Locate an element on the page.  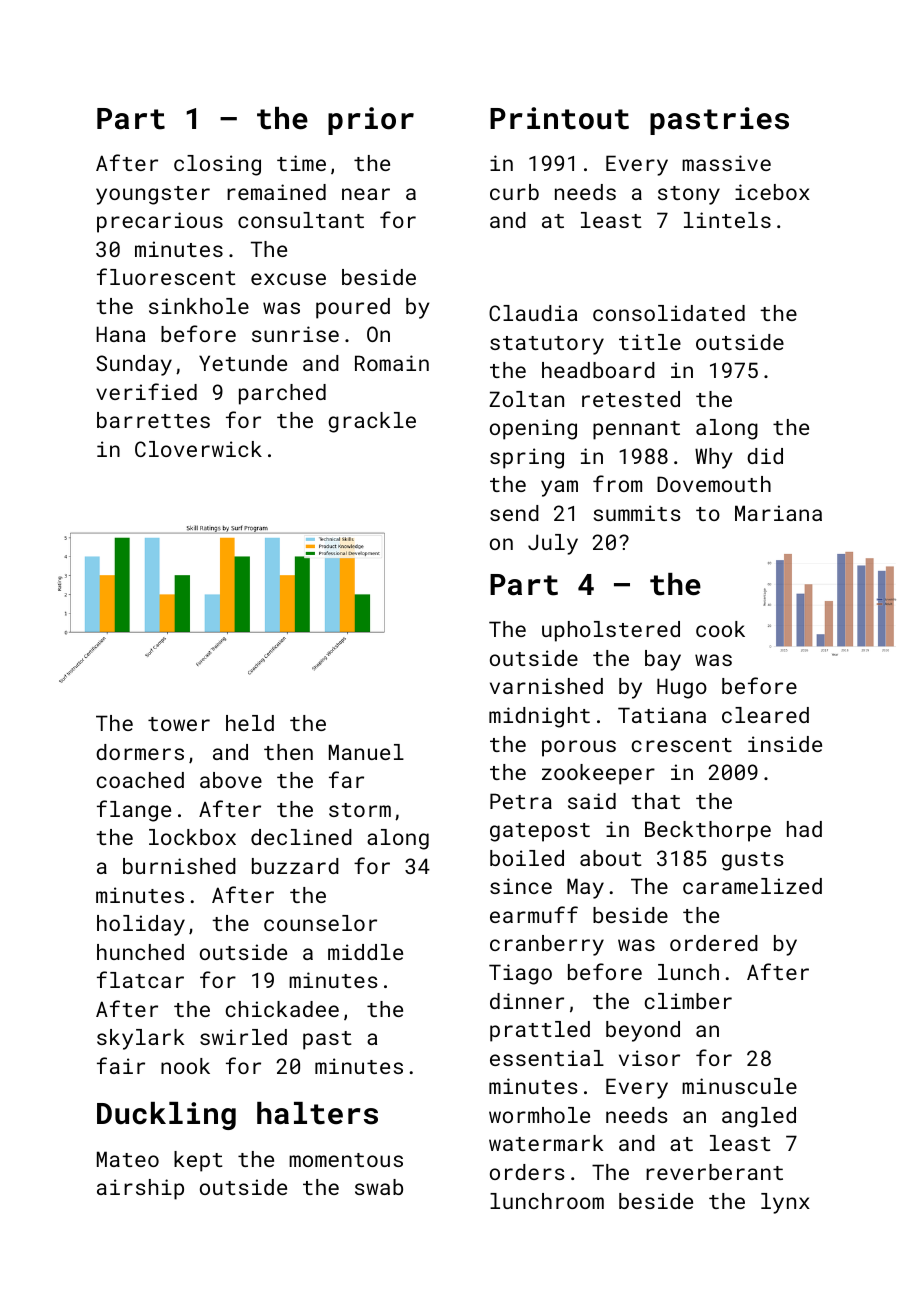
counselor is located at coordinates (320, 923).
